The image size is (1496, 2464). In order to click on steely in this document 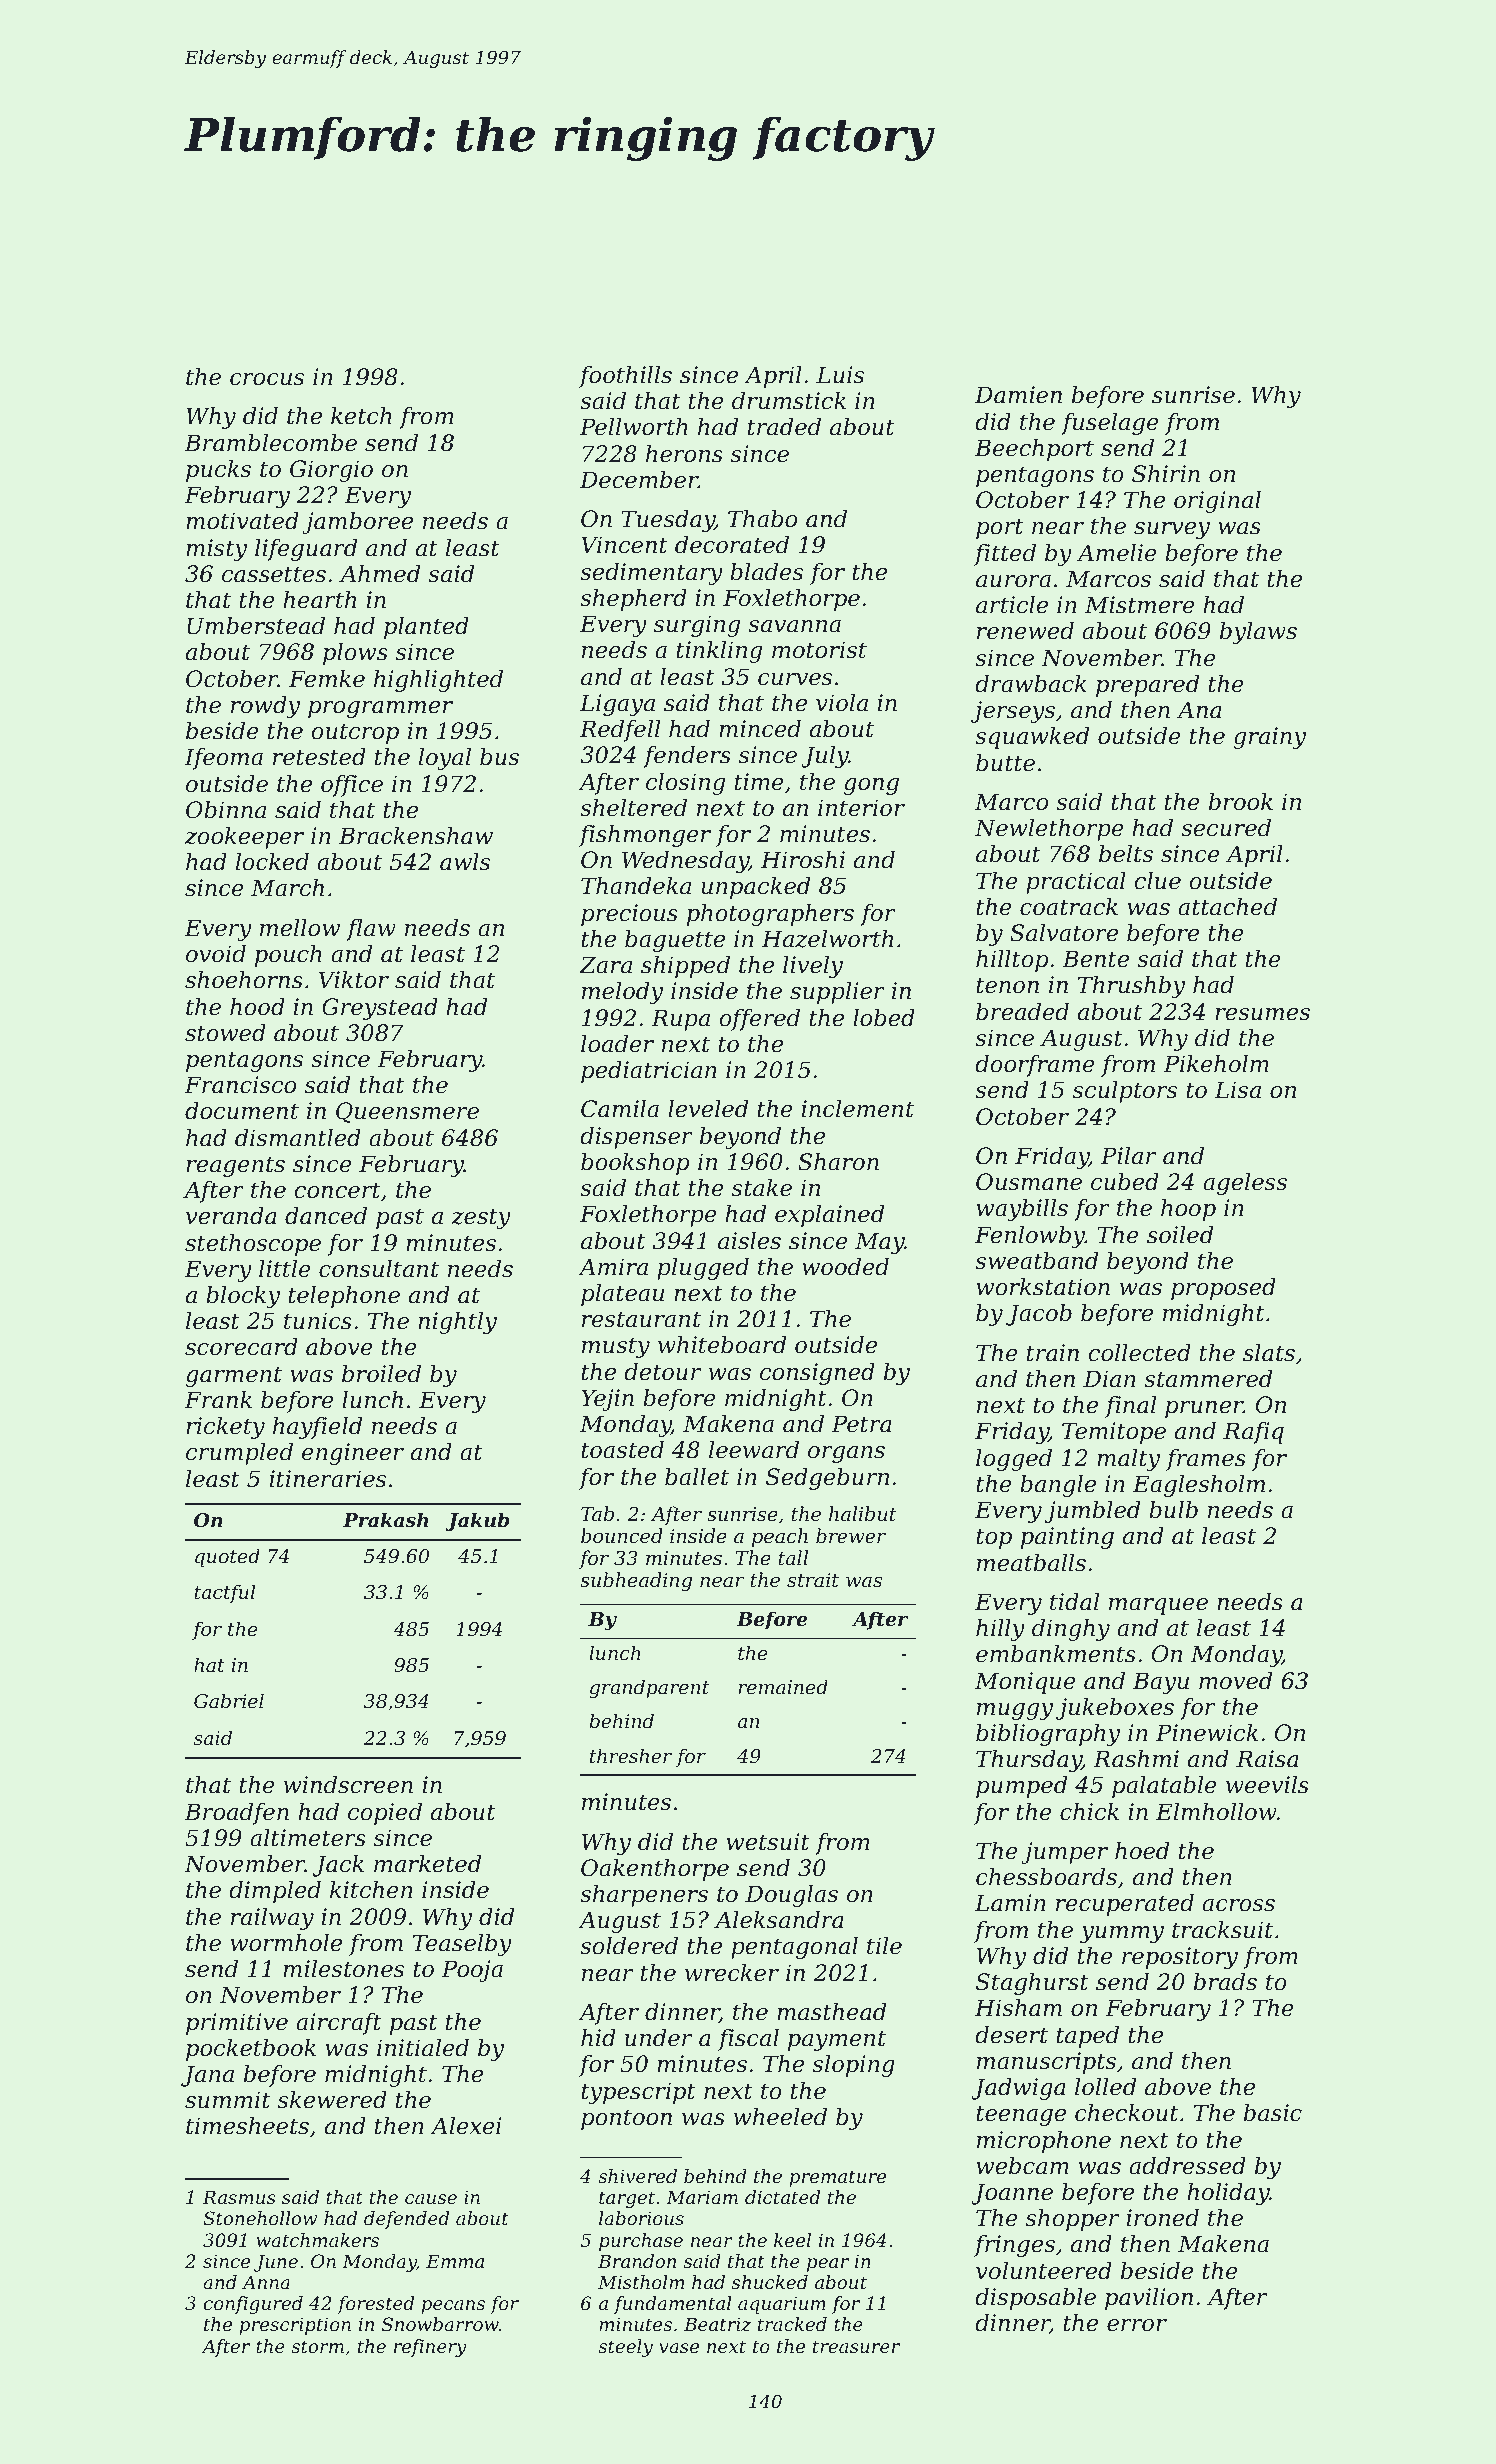, I will do `click(625, 2348)`.
